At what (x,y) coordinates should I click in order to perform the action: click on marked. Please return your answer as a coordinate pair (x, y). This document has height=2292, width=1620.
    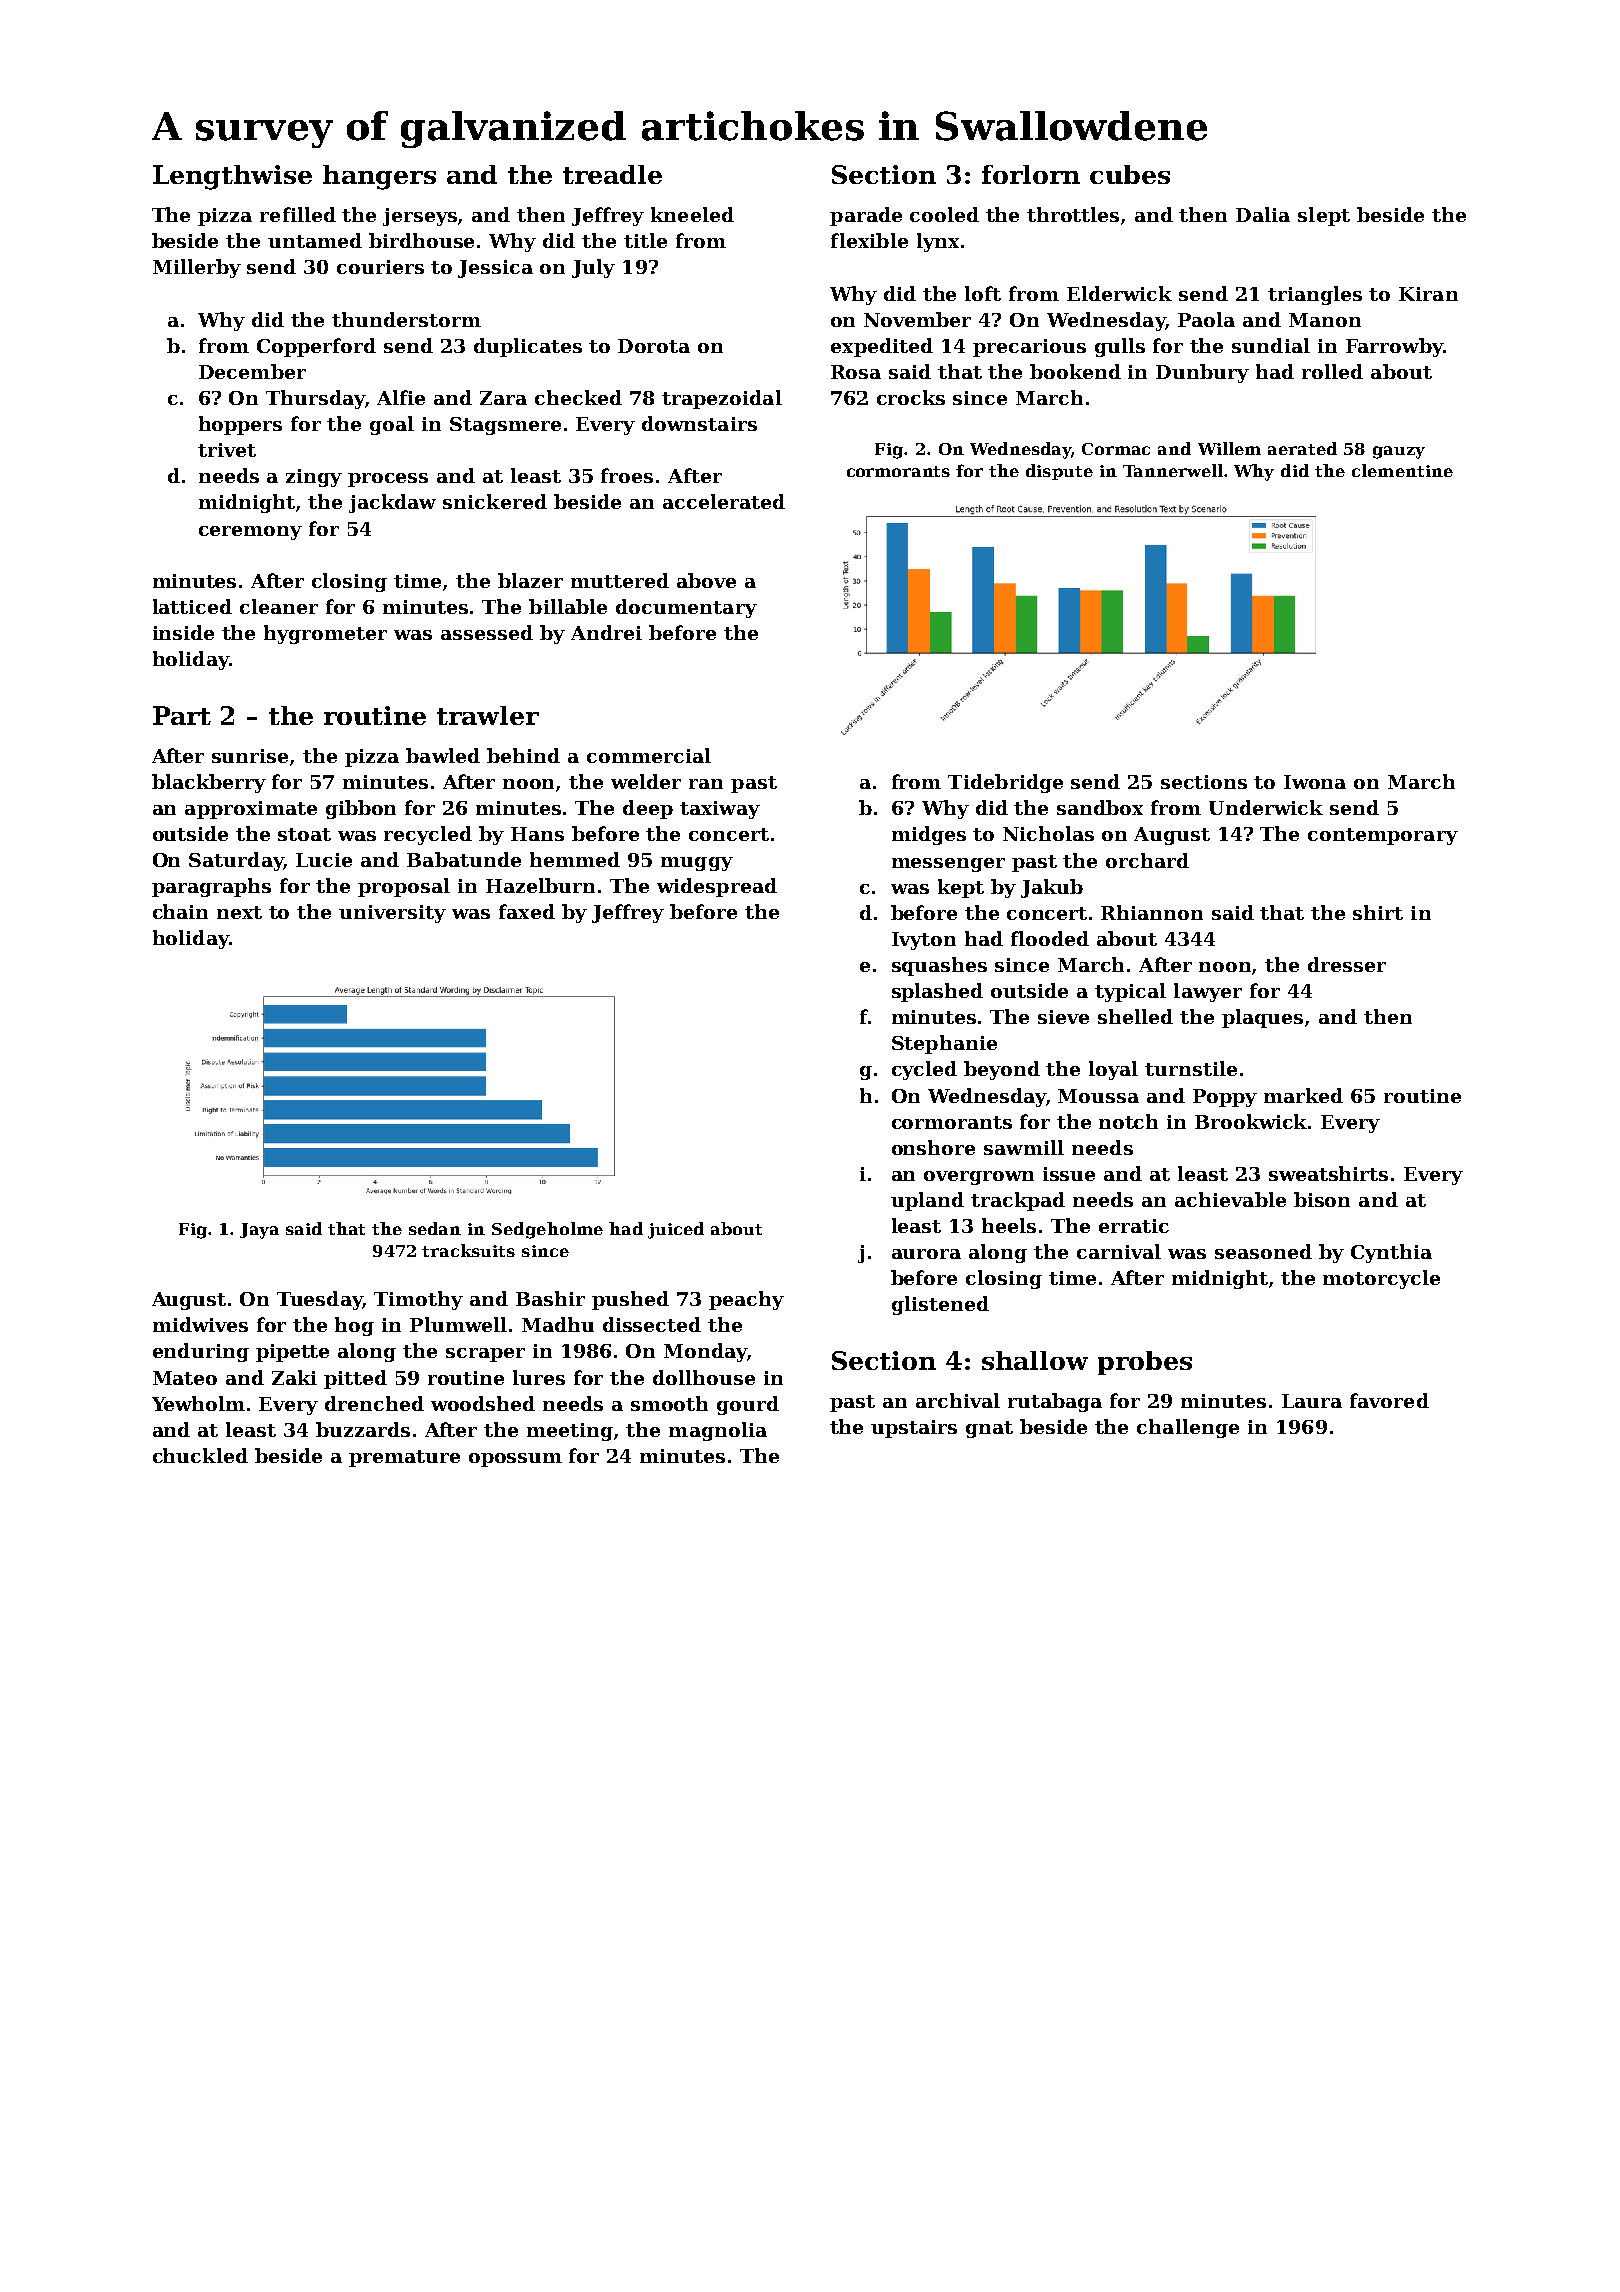
    Looking at the image, I should click on (1303, 1095).
